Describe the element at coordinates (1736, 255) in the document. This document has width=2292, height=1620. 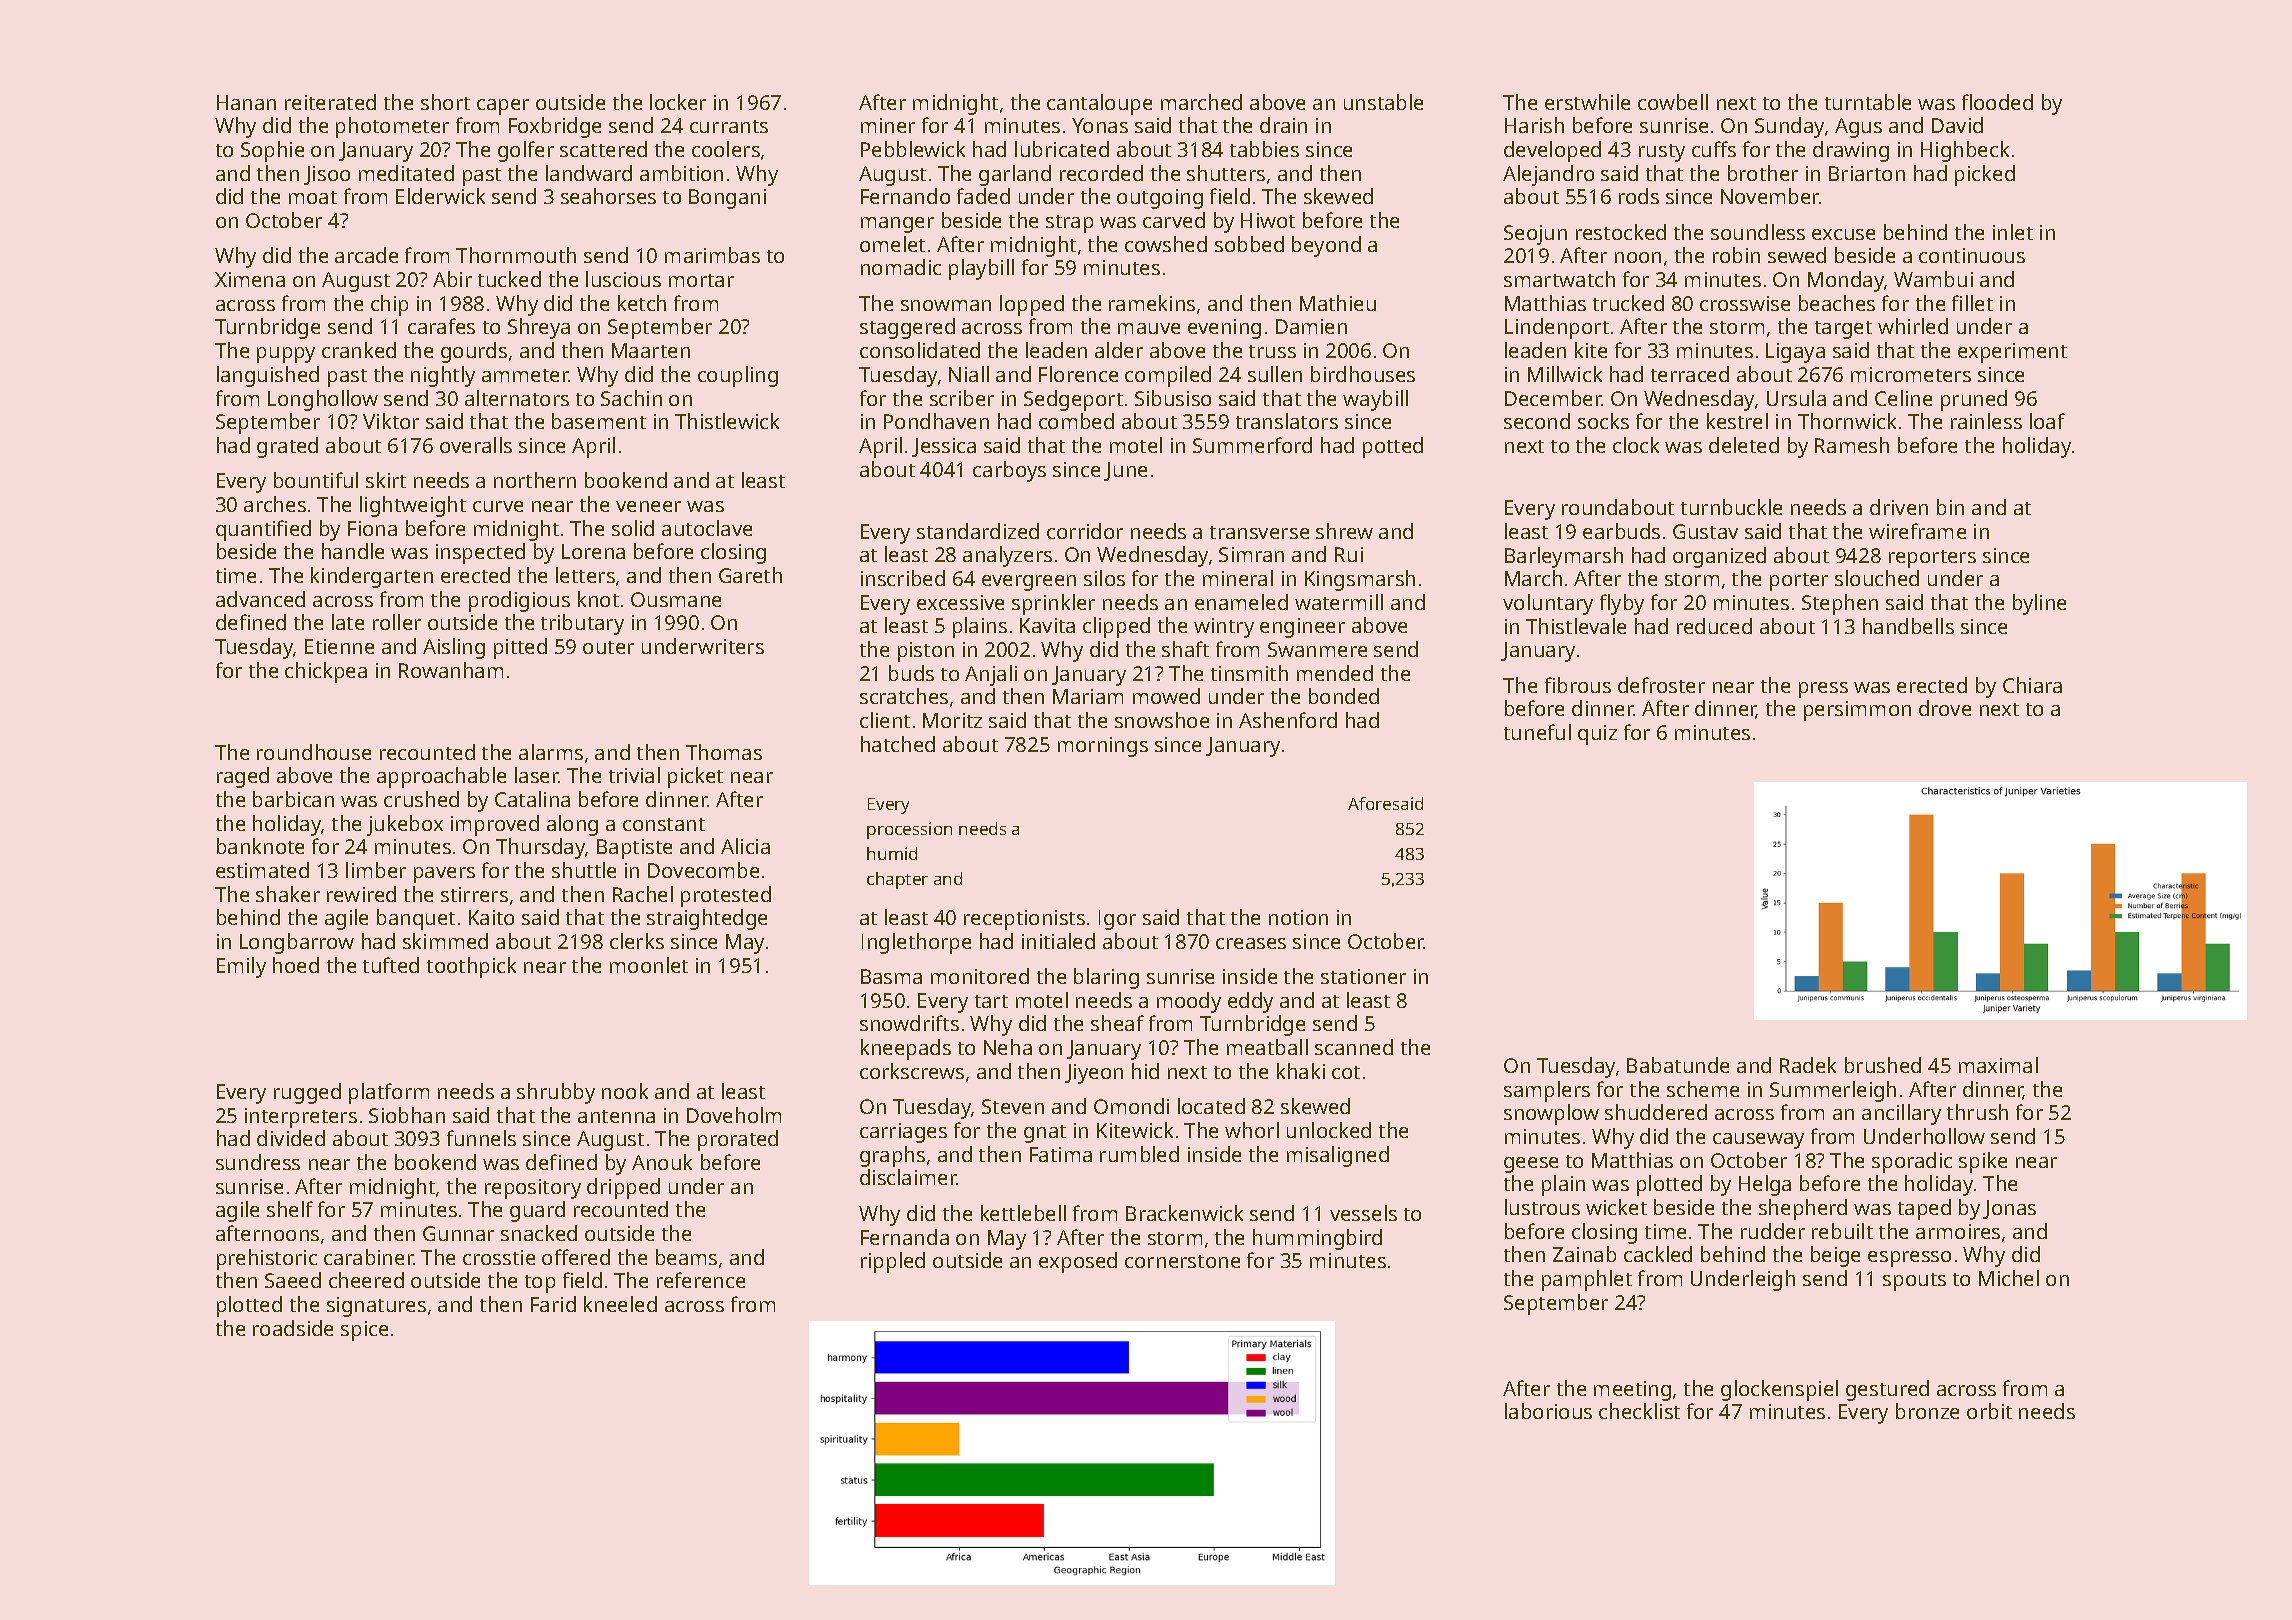
I see `robin` at that location.
